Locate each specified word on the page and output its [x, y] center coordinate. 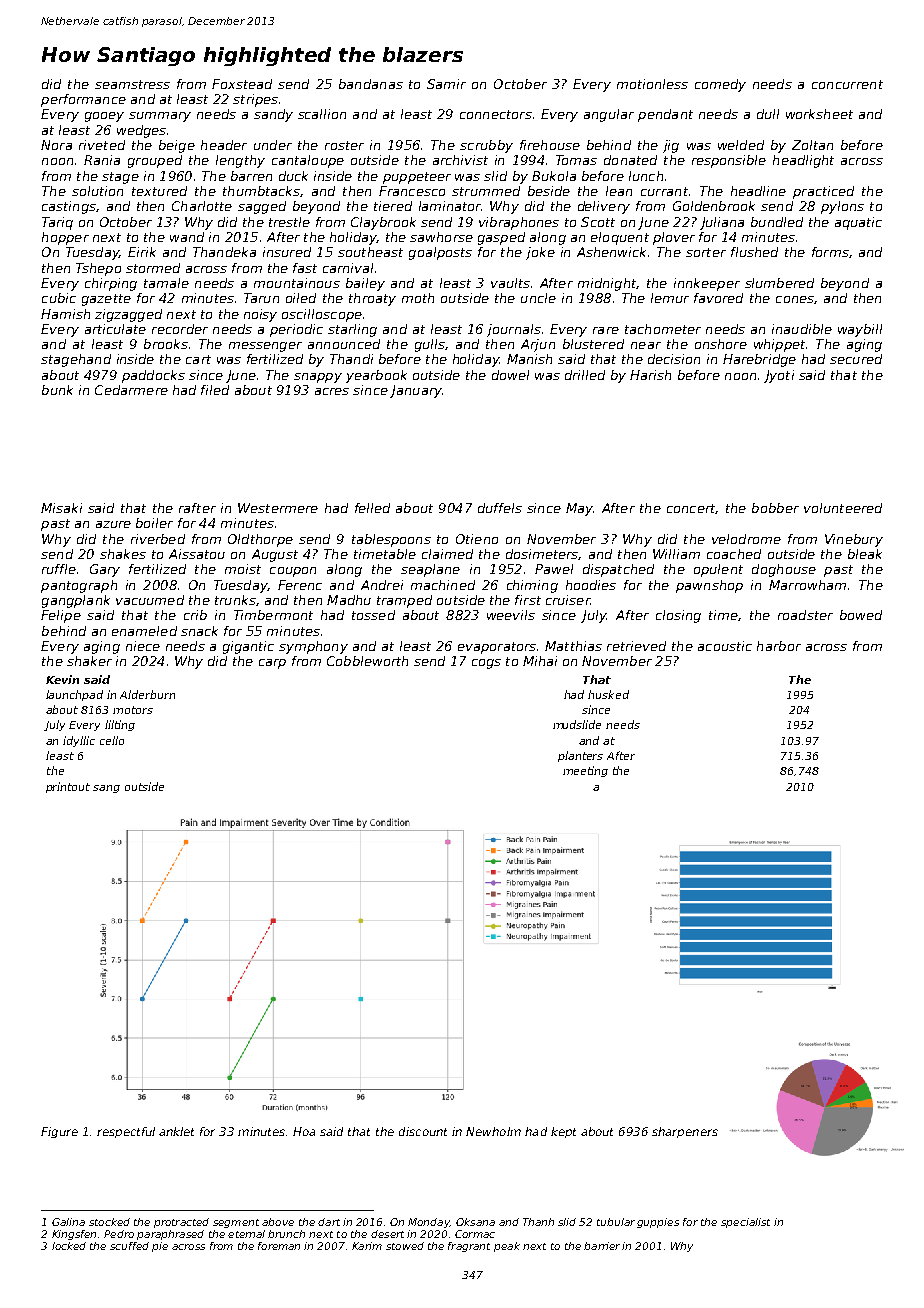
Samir [446, 84]
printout [68, 787]
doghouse [784, 570]
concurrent [847, 84]
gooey [104, 117]
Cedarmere [131, 390]
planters [580, 756]
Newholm [493, 1131]
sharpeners [685, 1132]
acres [332, 391]
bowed [861, 615]
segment [236, 1223]
